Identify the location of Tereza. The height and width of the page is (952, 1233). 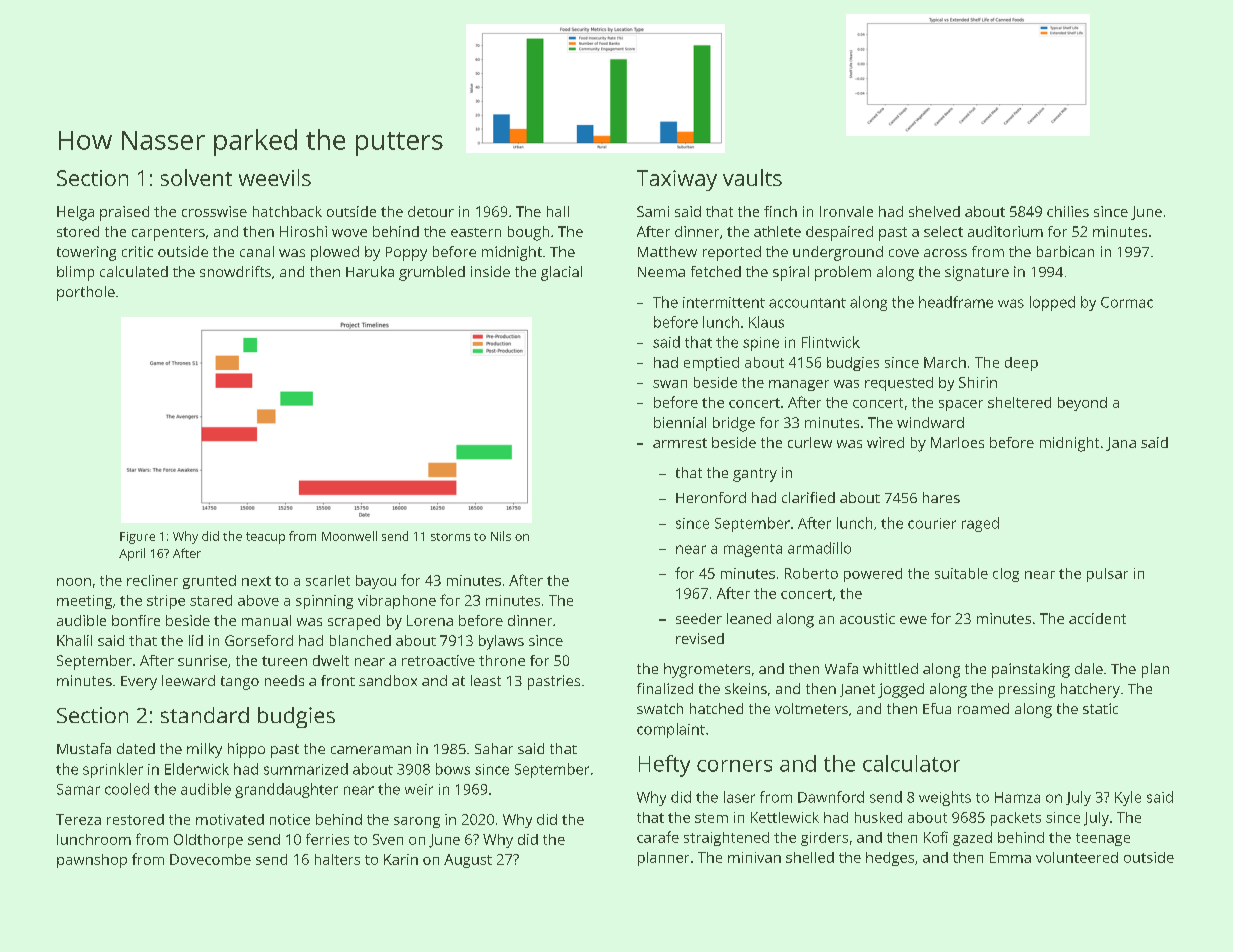
(78, 819).
